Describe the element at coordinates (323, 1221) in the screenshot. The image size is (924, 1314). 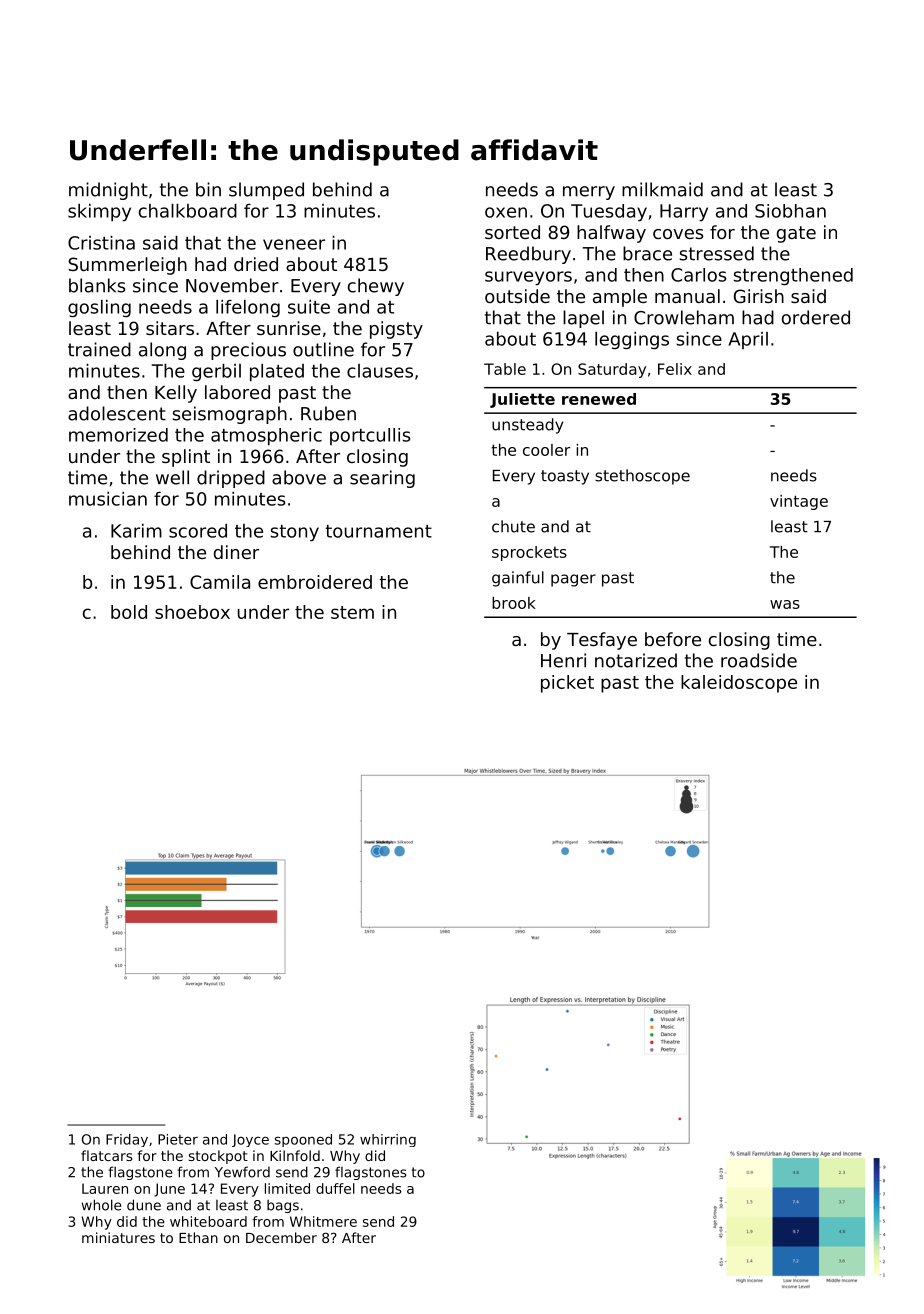
I see `Whitmere` at that location.
